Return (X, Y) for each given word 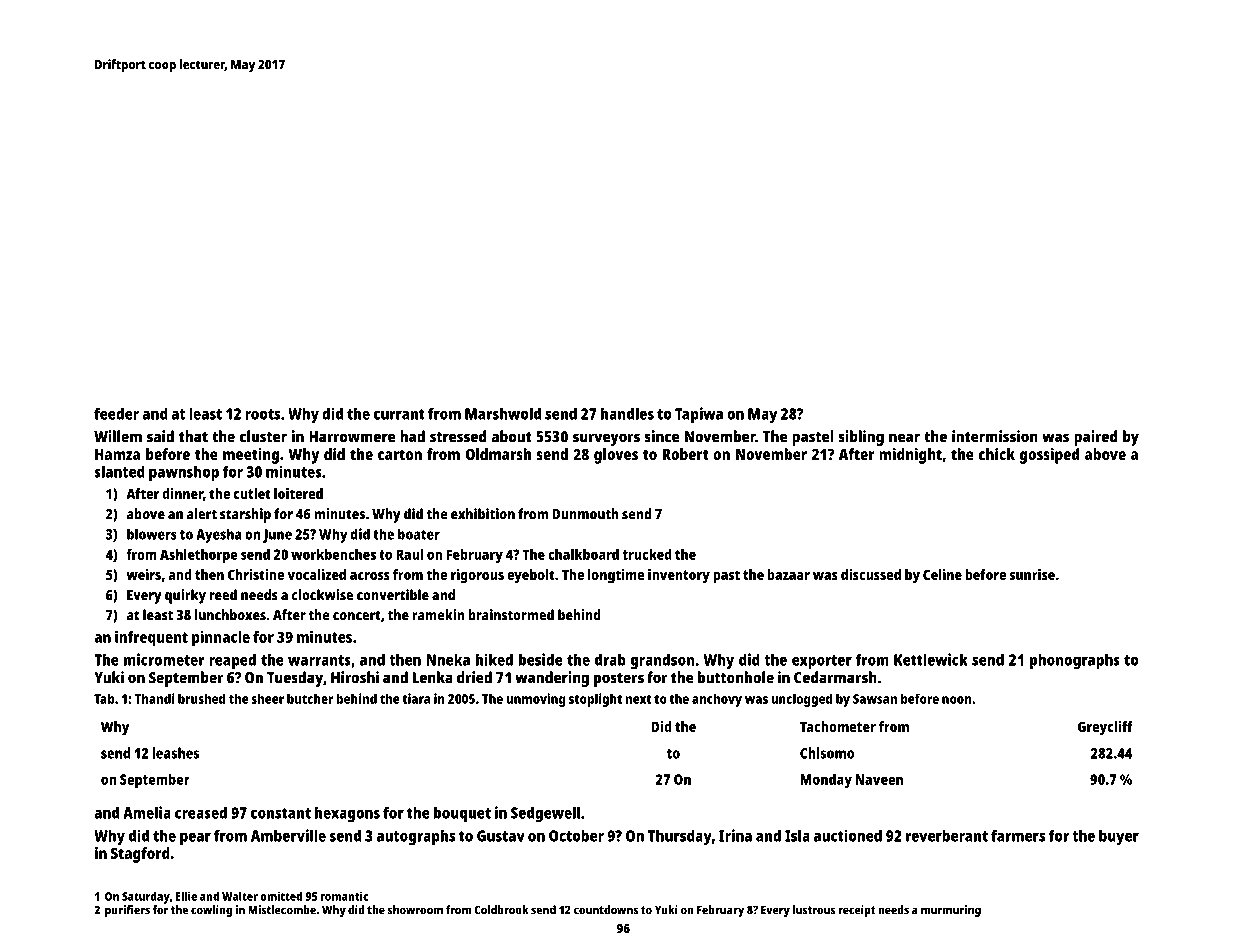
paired (1095, 438)
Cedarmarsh (835, 677)
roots (262, 414)
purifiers (127, 911)
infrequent (151, 638)
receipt (857, 911)
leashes (175, 753)
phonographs (1075, 661)
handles (627, 413)
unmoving (536, 700)
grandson (663, 661)
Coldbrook (501, 910)
